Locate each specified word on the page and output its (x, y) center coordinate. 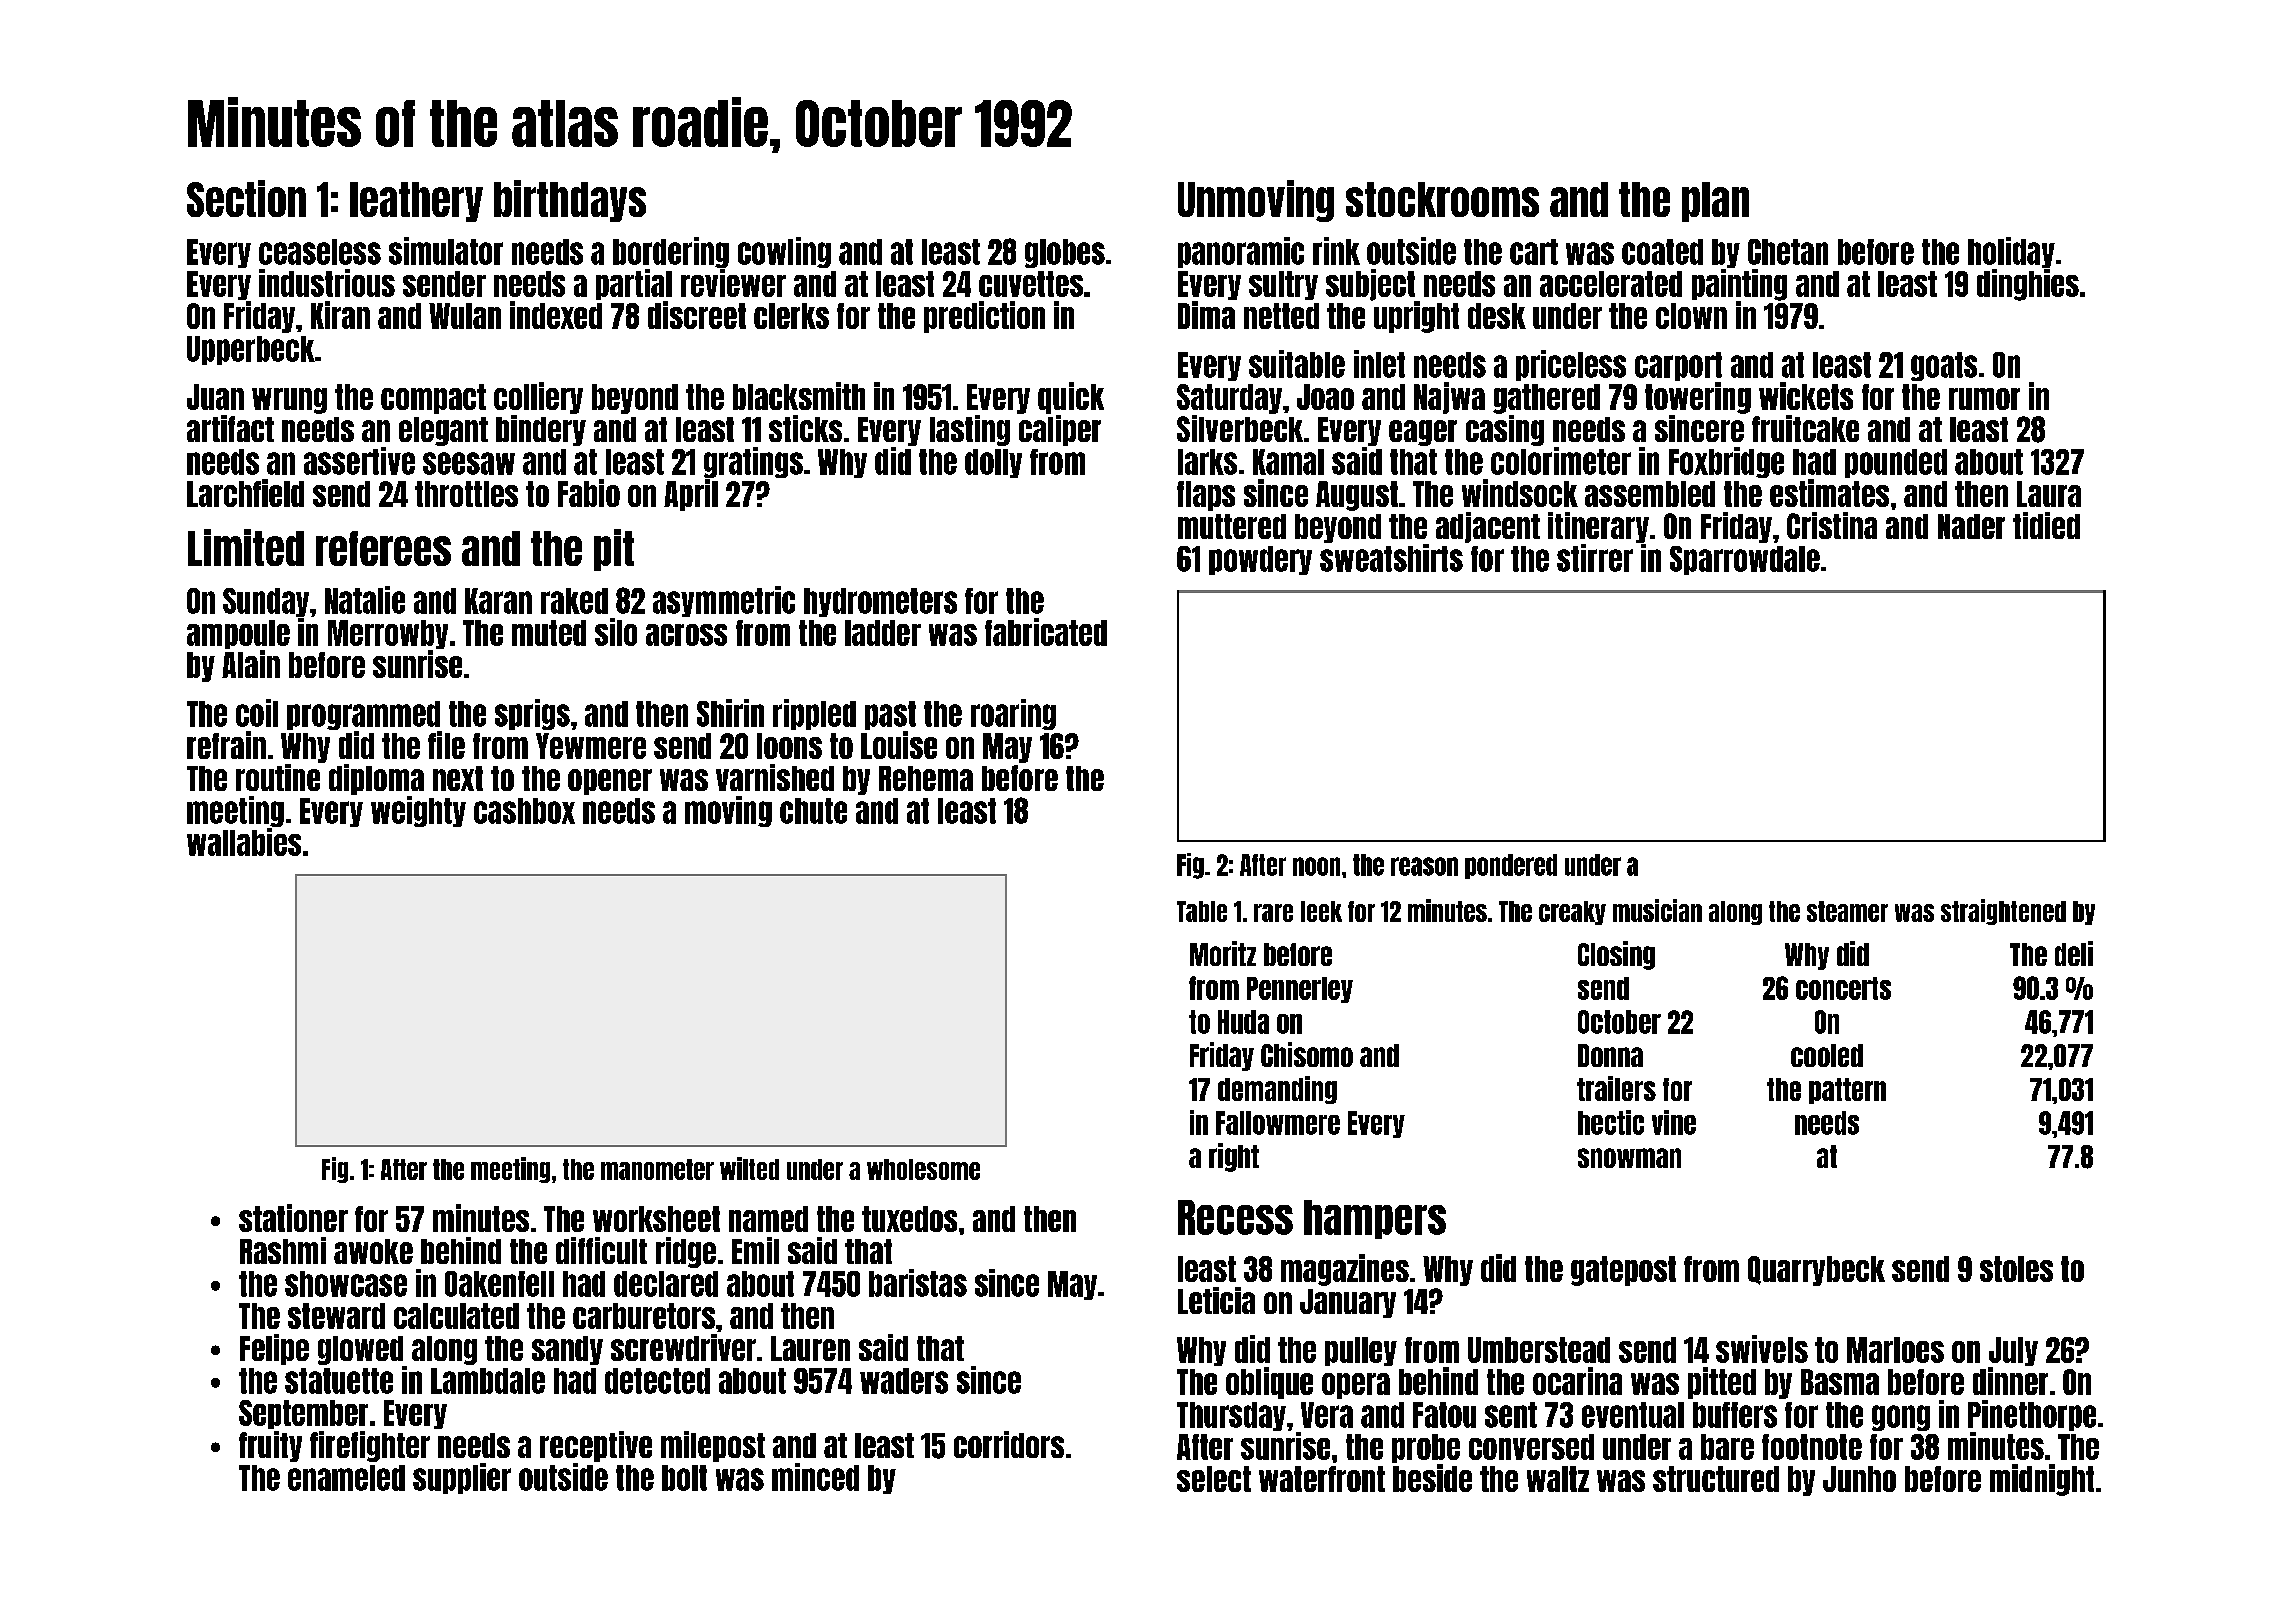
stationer (293, 1218)
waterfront (1322, 1479)
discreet (697, 315)
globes (1065, 253)
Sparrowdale (1745, 560)
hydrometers (880, 602)
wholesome (923, 1169)
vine (1674, 1122)
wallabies (244, 842)
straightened (2003, 912)
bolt (684, 1478)
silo (616, 632)
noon (1316, 866)
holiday (2011, 252)
